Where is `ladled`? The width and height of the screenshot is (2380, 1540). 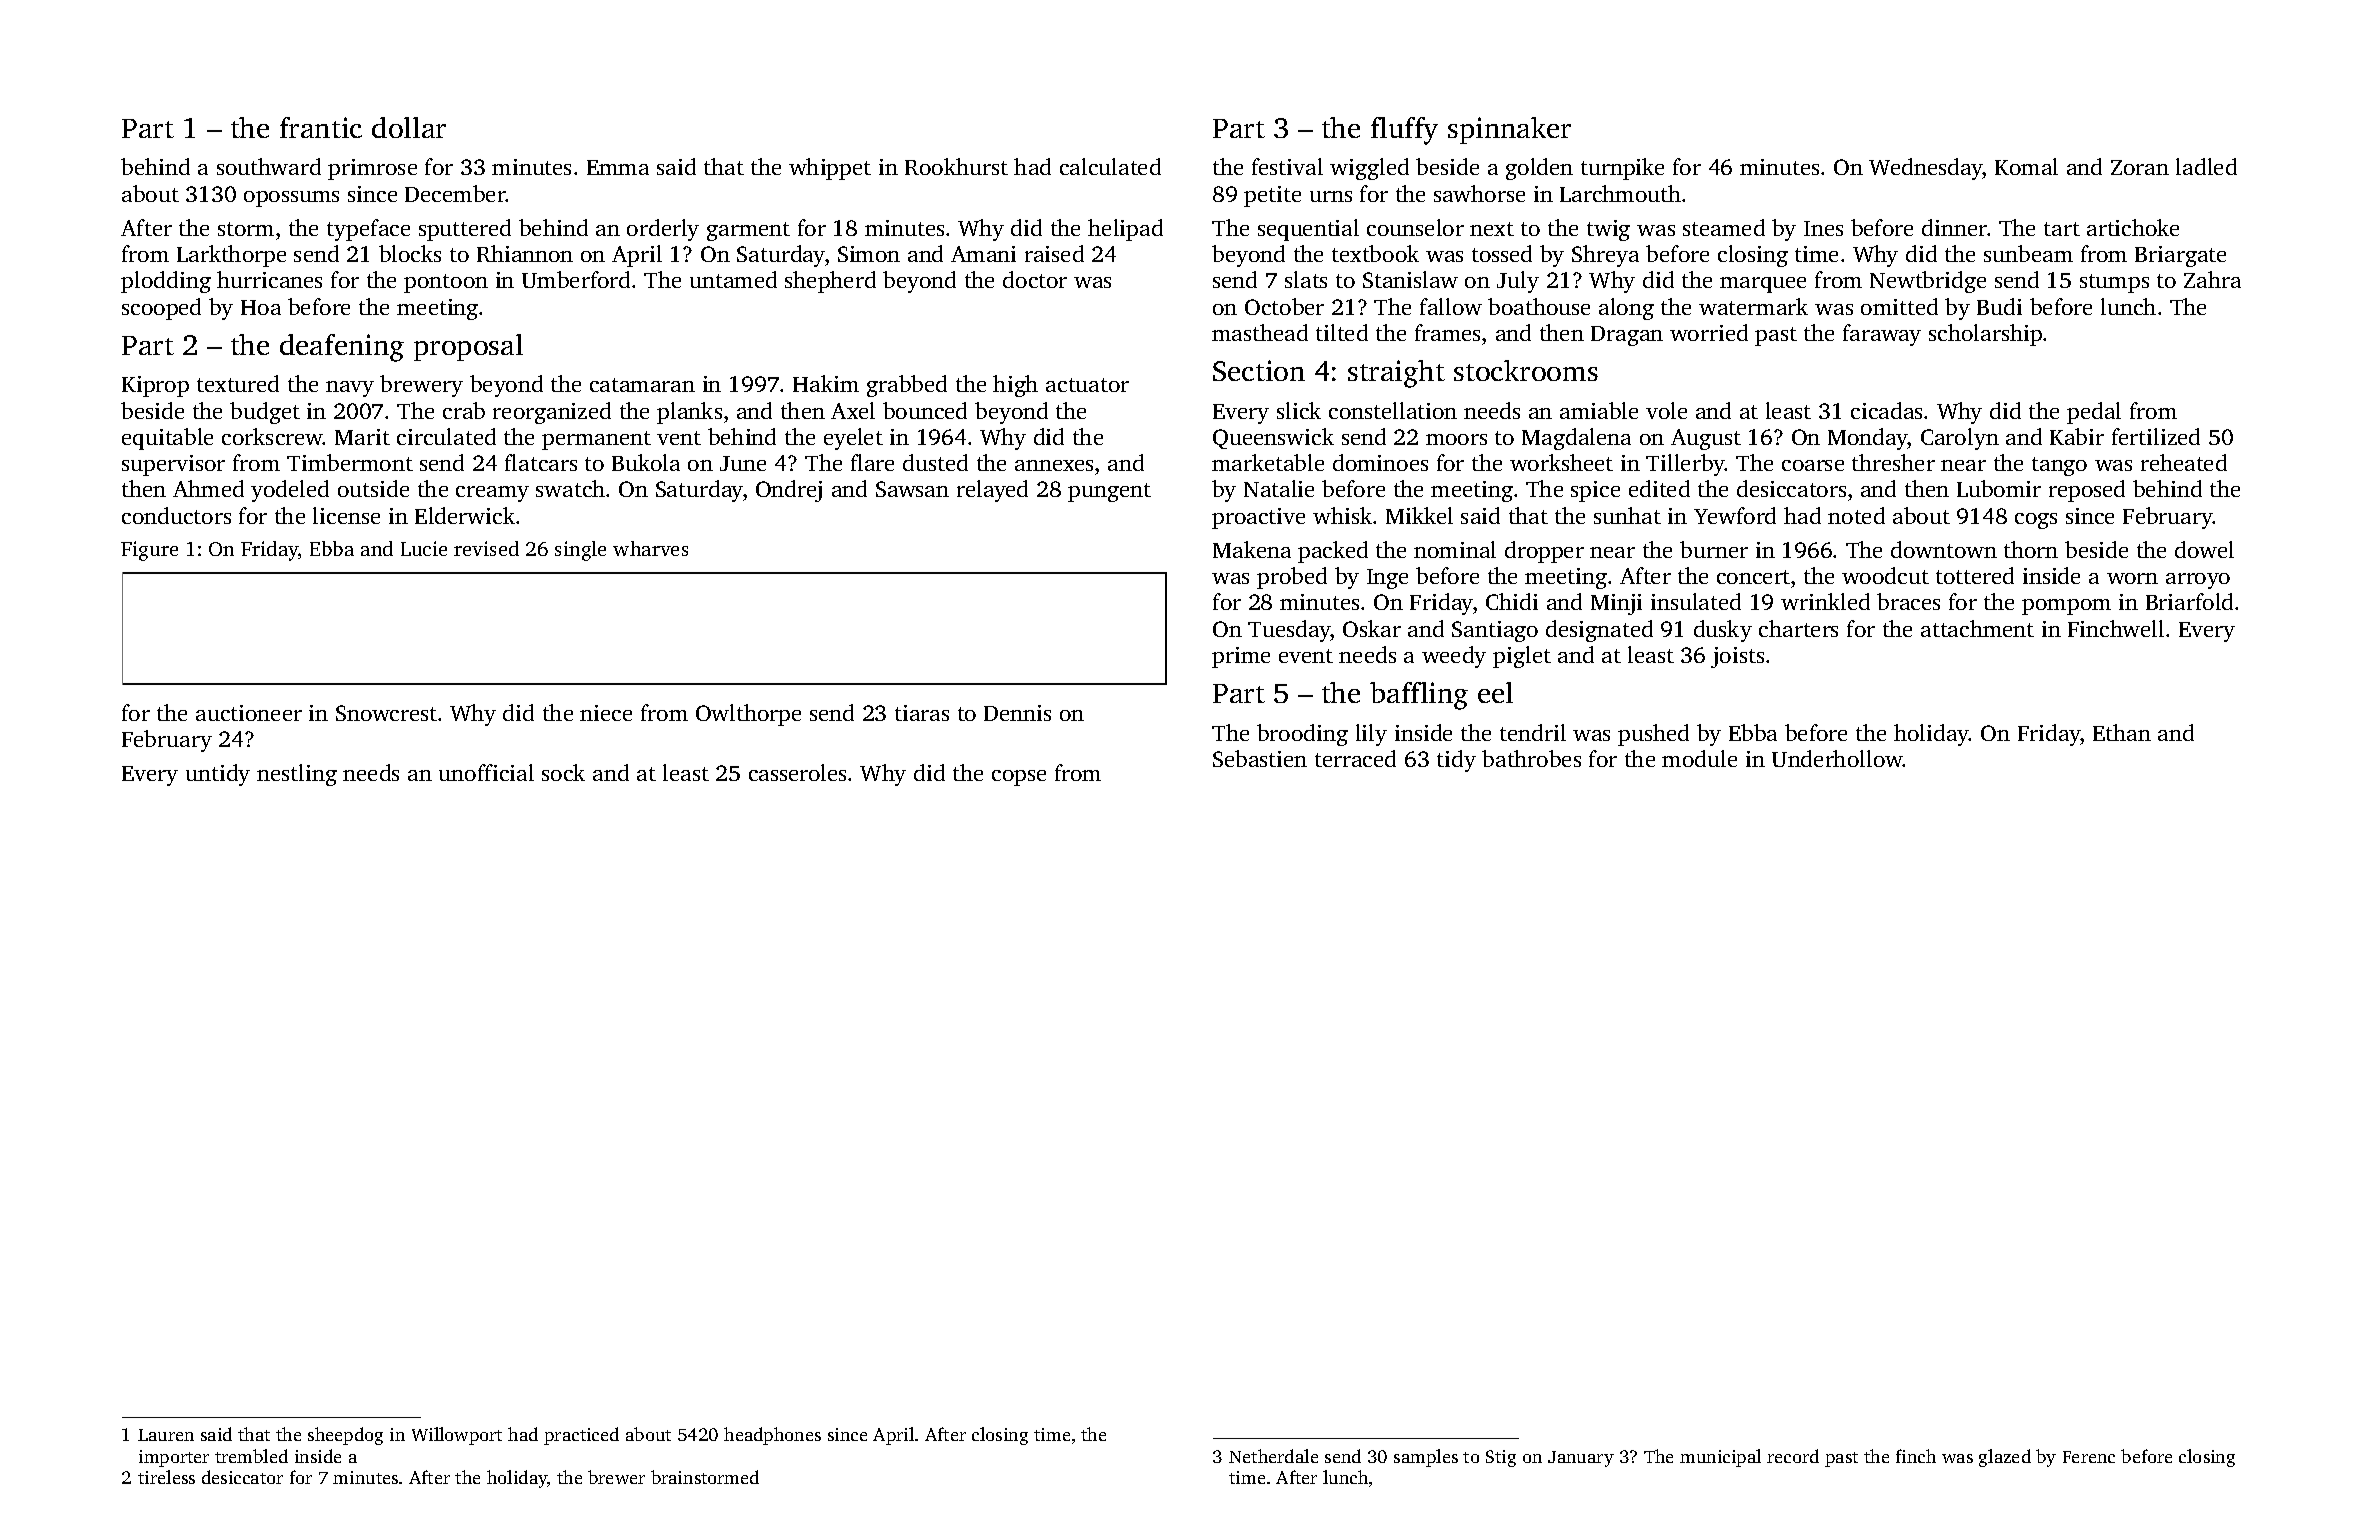
ladled is located at coordinates (2206, 166).
